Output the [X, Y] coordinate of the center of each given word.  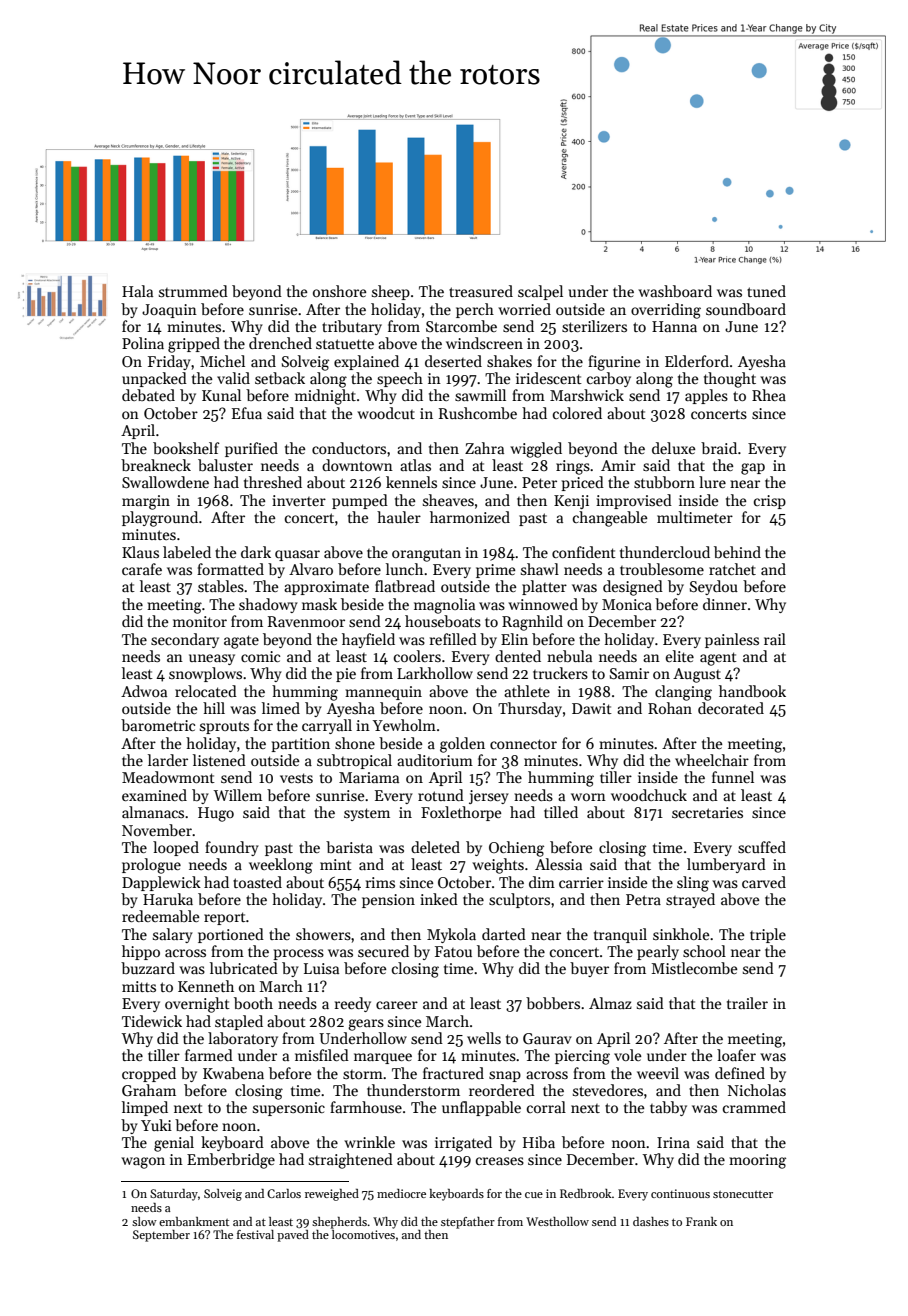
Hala [137, 291]
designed [633, 588]
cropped [149, 1074]
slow [144, 1221]
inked [439, 899]
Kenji [571, 502]
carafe [142, 569]
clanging [683, 693]
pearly [658, 952]
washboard [675, 291]
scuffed [762, 847]
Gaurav [547, 1038]
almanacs [153, 812]
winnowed [543, 604]
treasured [481, 291]
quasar [297, 555]
